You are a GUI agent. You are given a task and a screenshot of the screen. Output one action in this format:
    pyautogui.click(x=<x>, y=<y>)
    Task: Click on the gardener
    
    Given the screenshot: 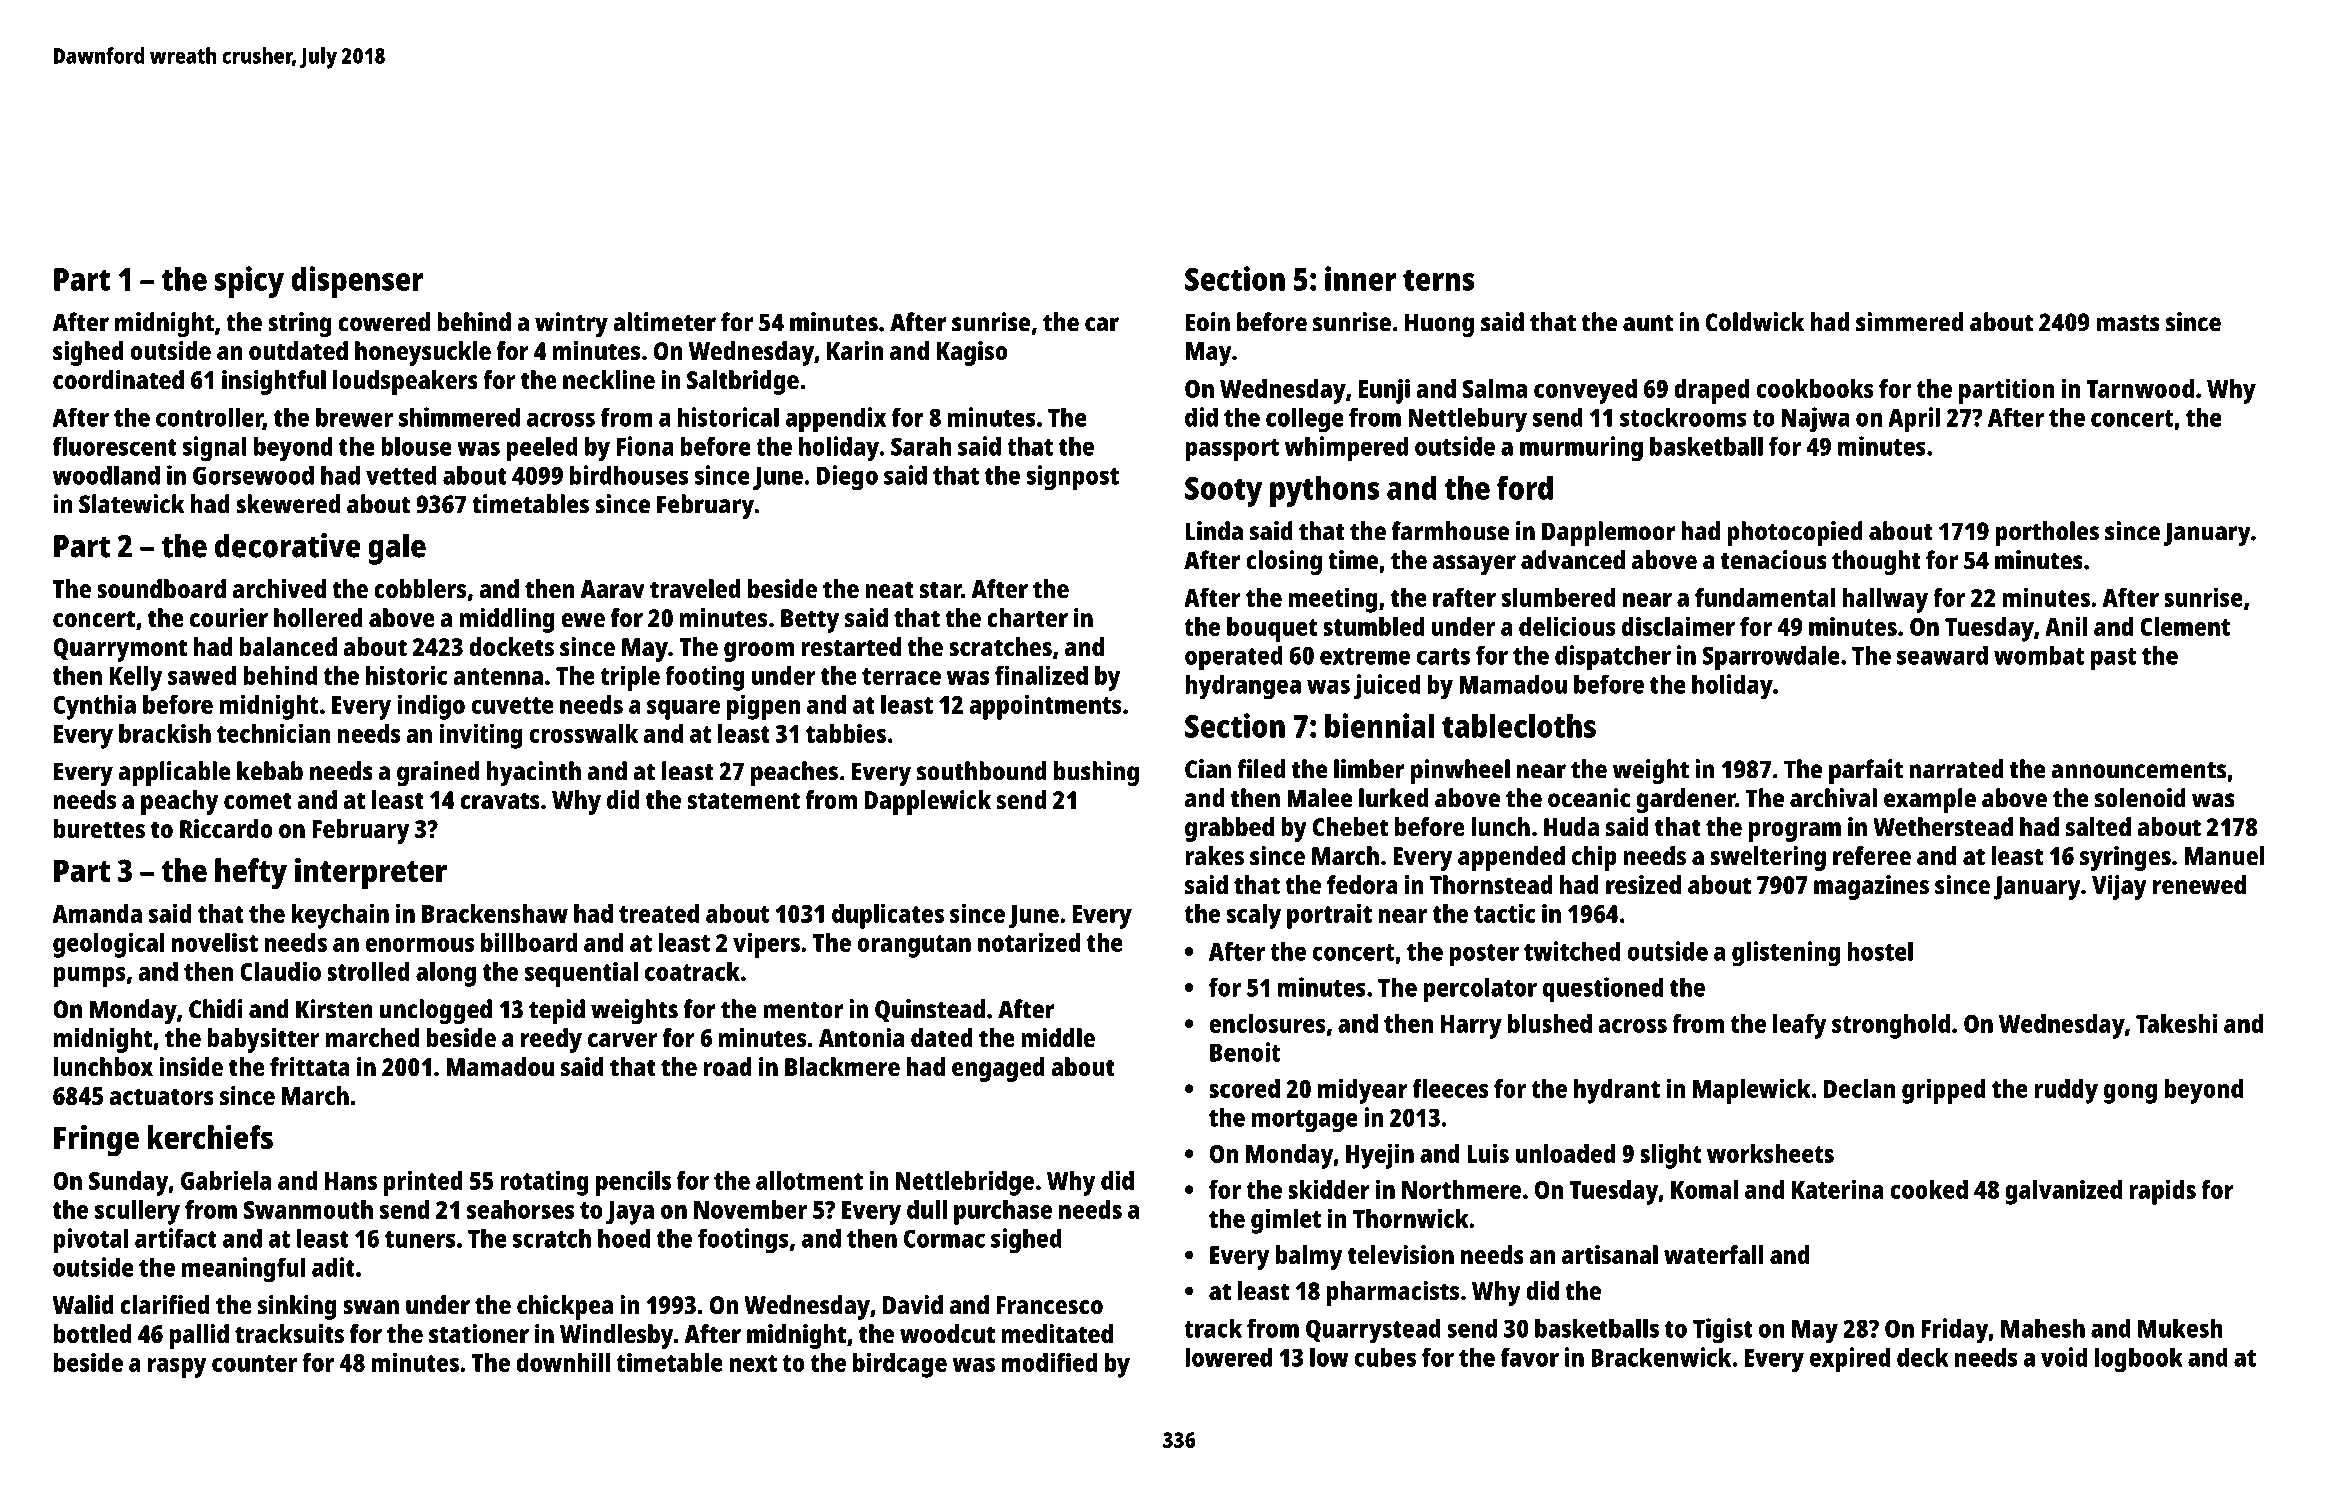 What is the action you would take?
    pyautogui.click(x=1686, y=800)
